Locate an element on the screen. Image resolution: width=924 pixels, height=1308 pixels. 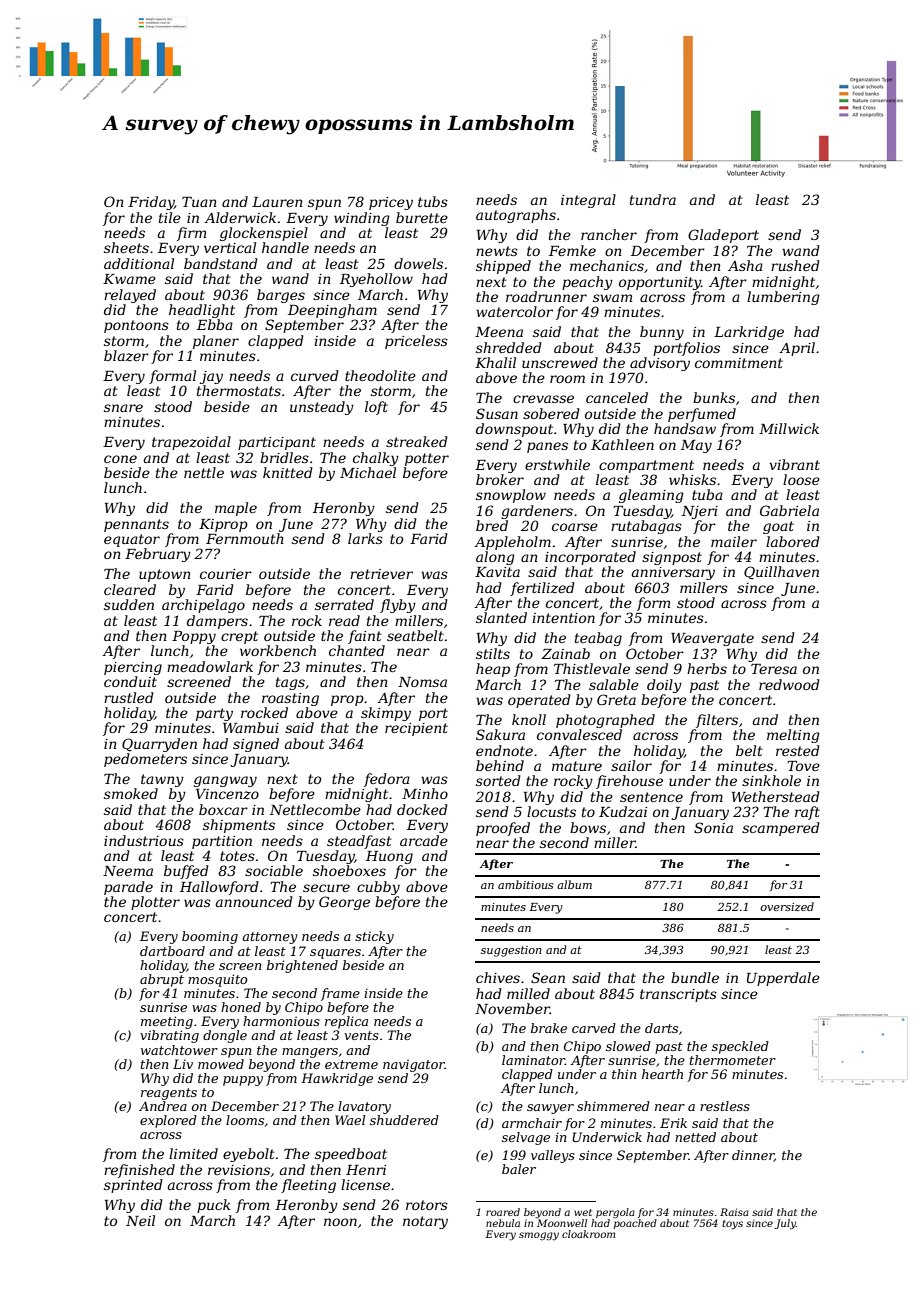
explored is located at coordinates (168, 1121).
